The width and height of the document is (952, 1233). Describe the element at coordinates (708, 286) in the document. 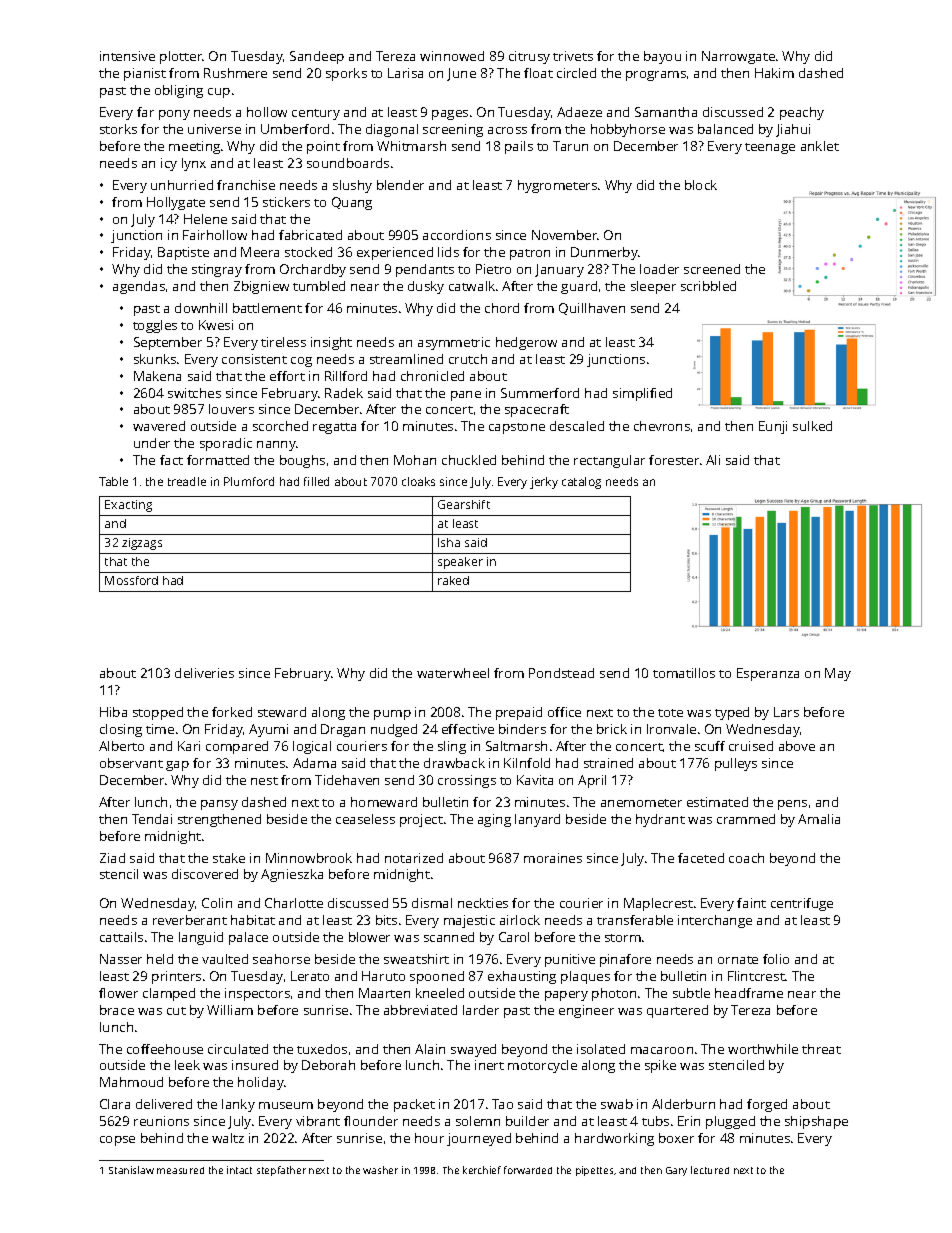

I see `scribbled` at that location.
